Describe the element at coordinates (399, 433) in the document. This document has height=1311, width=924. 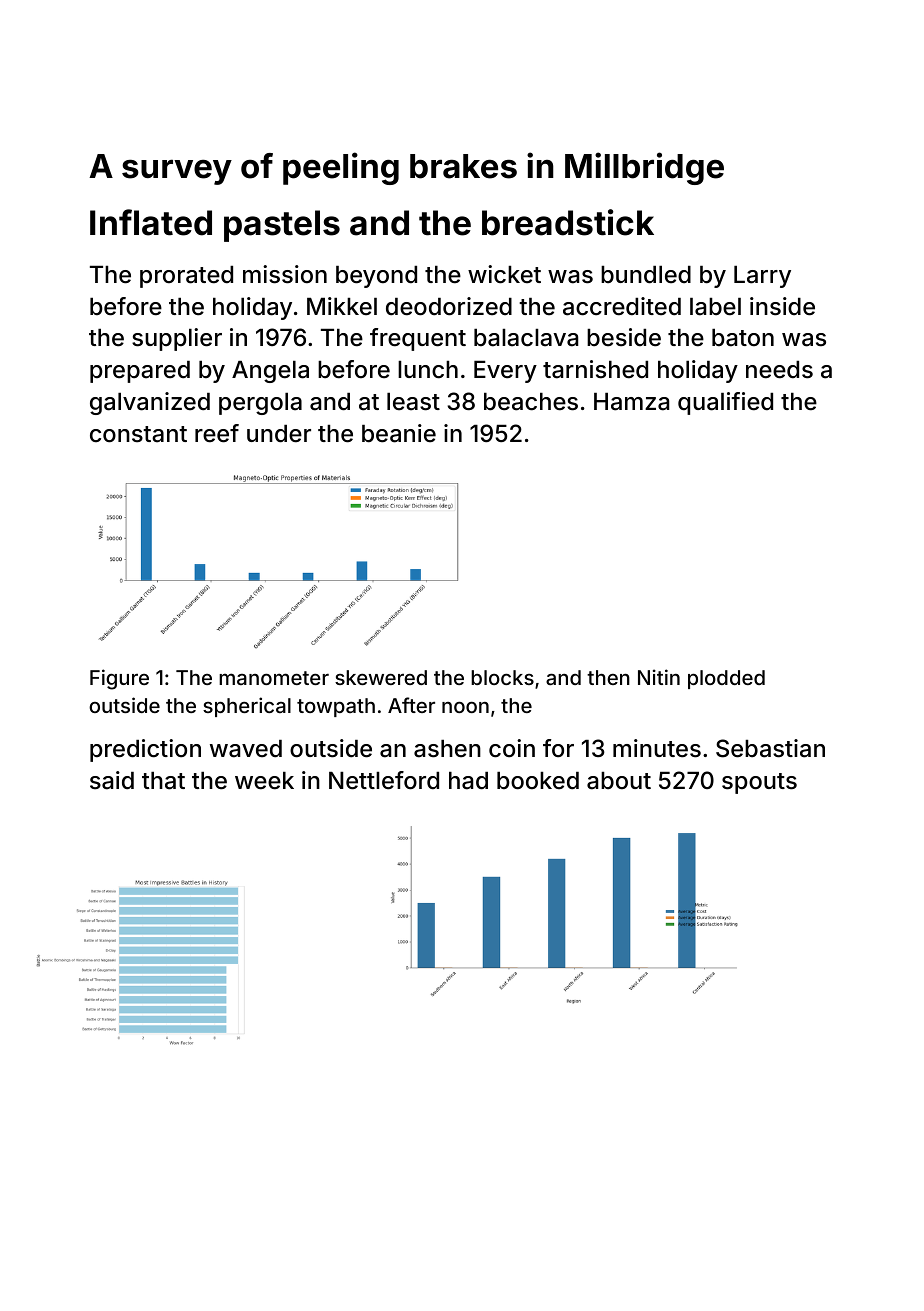
I see `beanie` at that location.
